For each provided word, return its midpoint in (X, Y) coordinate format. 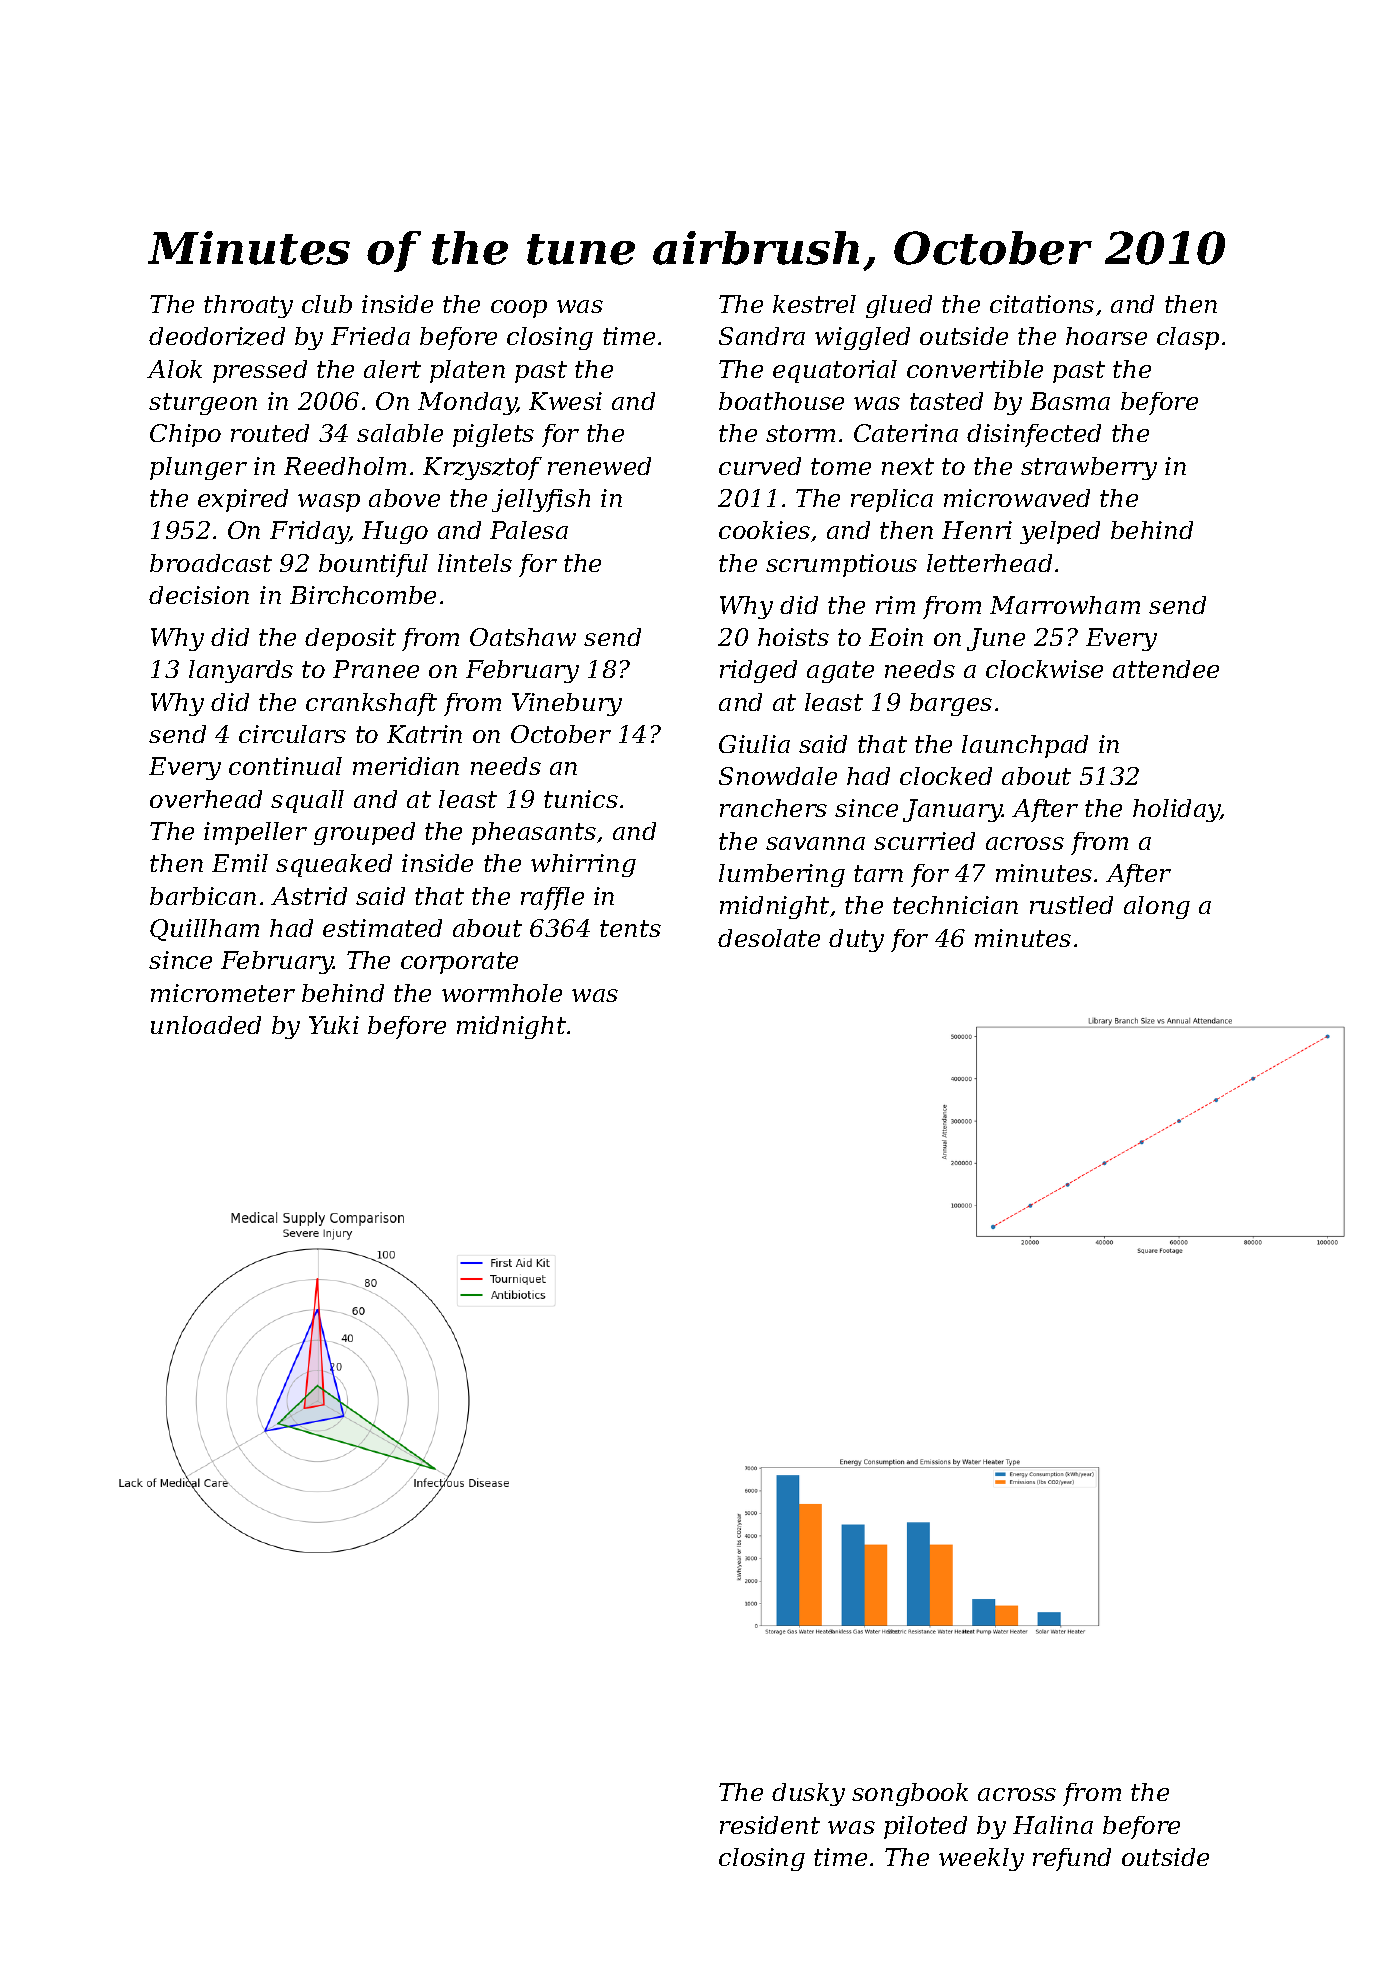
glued (899, 306)
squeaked (334, 865)
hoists (793, 637)
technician (955, 905)
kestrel (814, 304)
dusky (808, 1794)
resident (770, 1825)
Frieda (370, 336)
